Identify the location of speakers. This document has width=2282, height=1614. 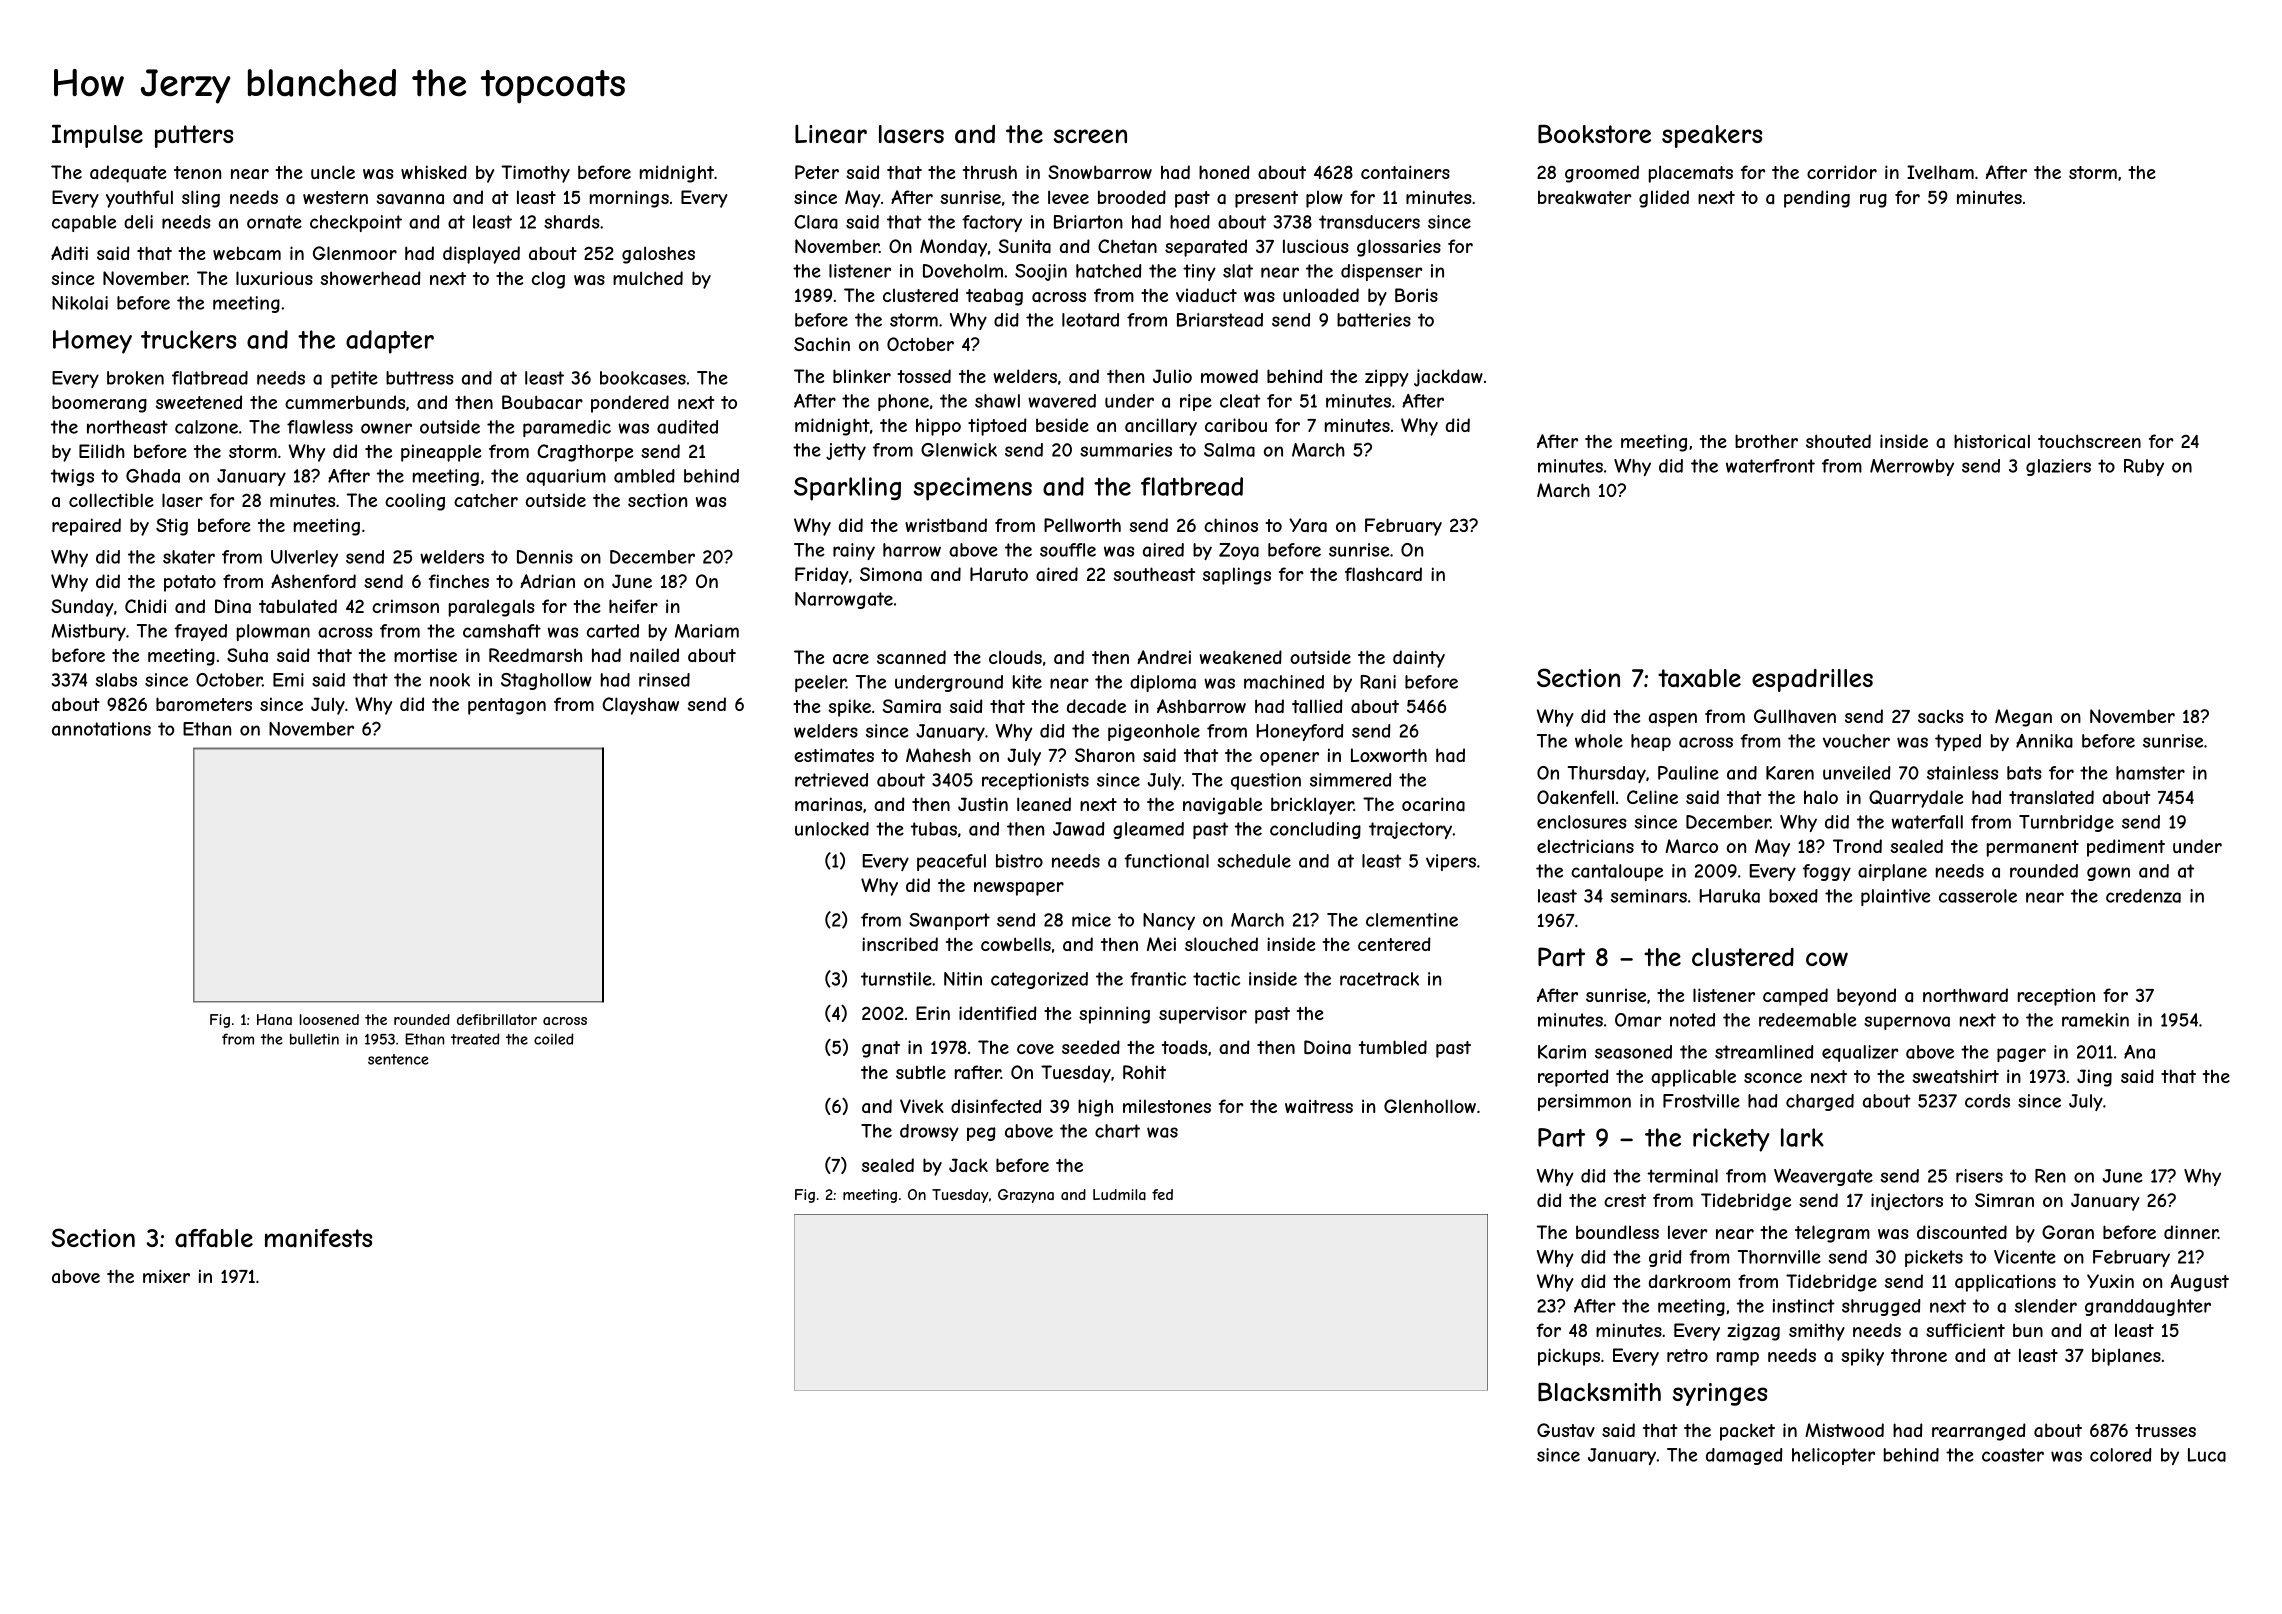
(1712, 136).
